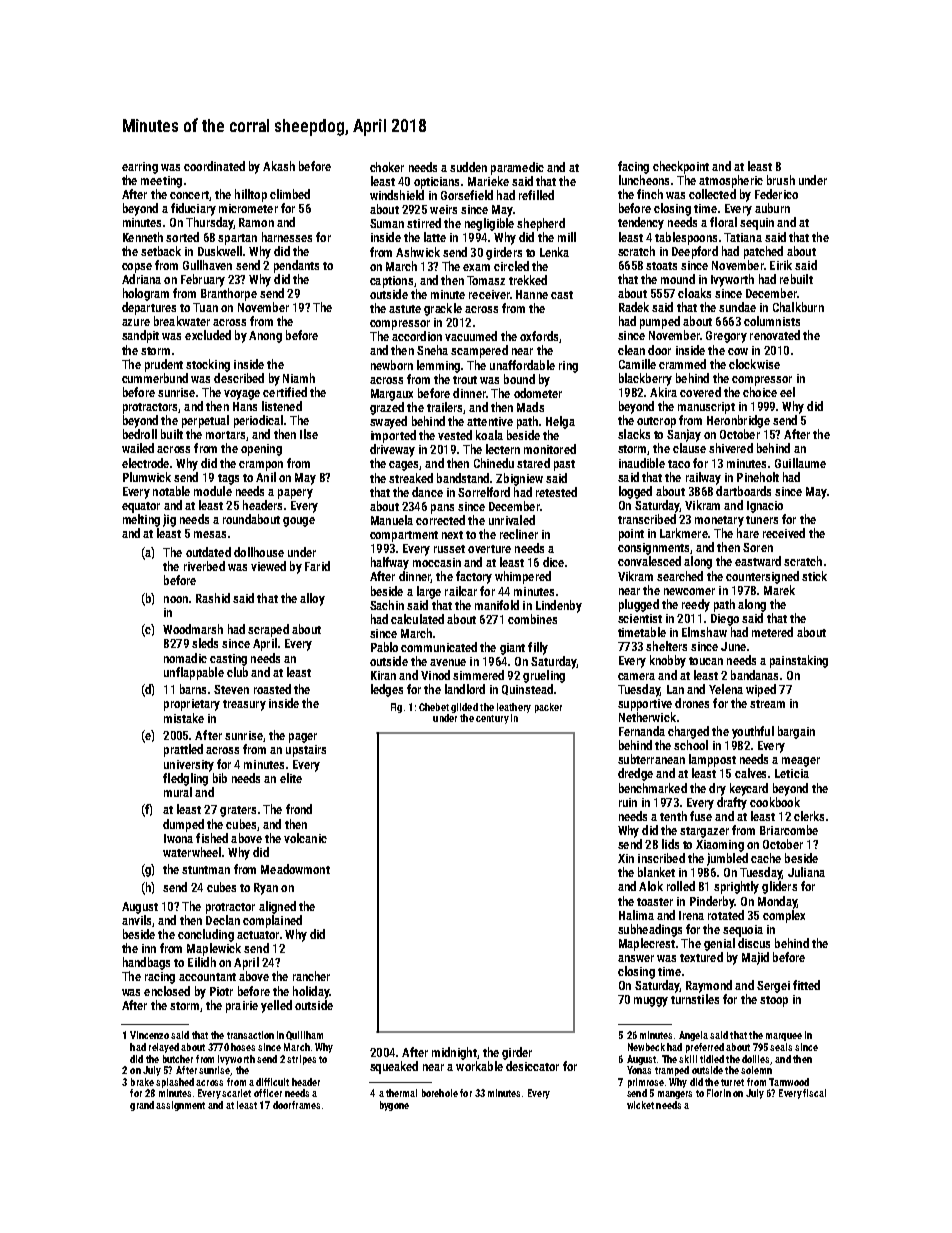 This screenshot has width=952, height=1233. Describe the element at coordinates (140, 336) in the screenshot. I see `sandpit` at that location.
